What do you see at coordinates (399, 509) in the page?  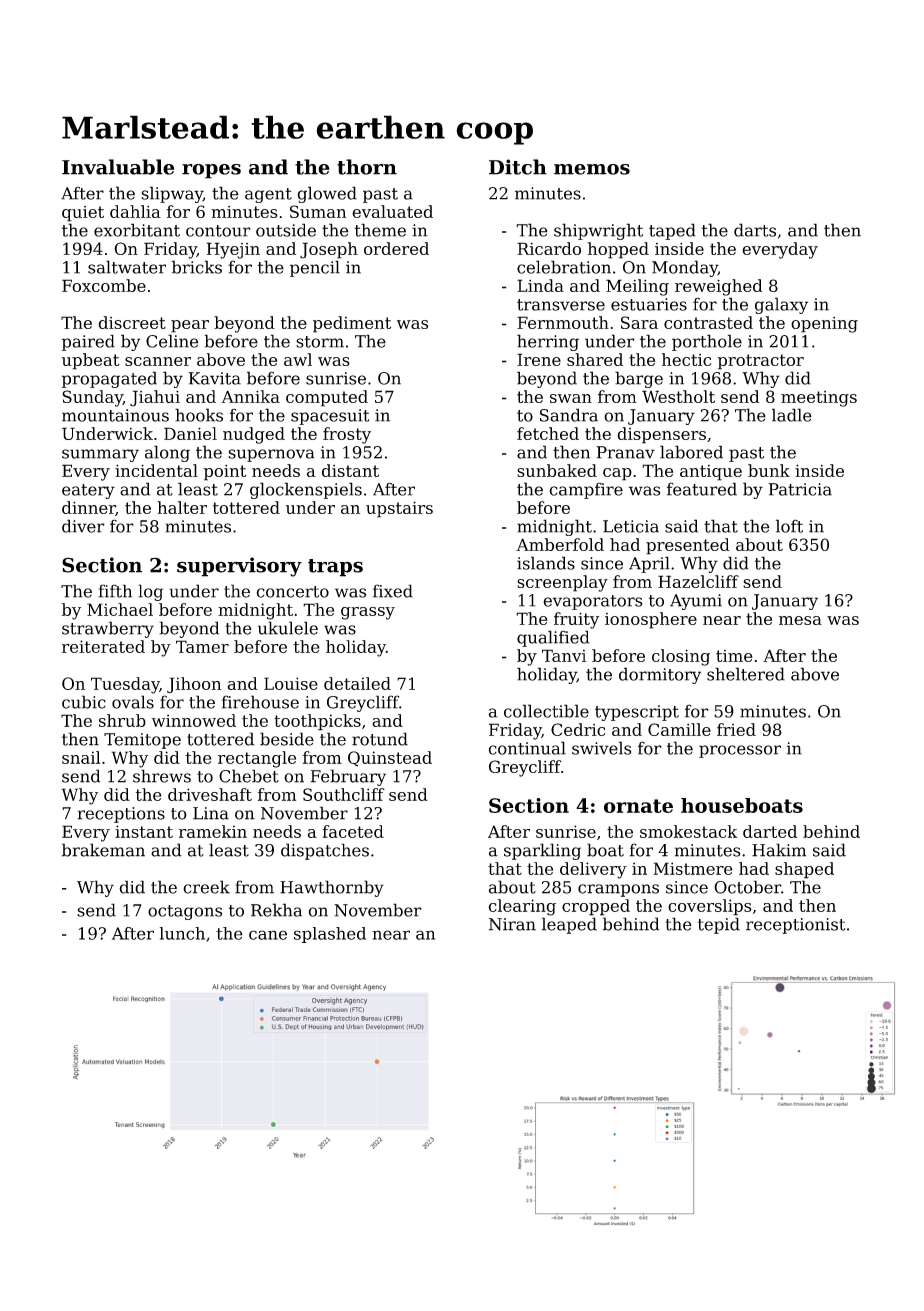 I see `upstairs` at bounding box center [399, 509].
